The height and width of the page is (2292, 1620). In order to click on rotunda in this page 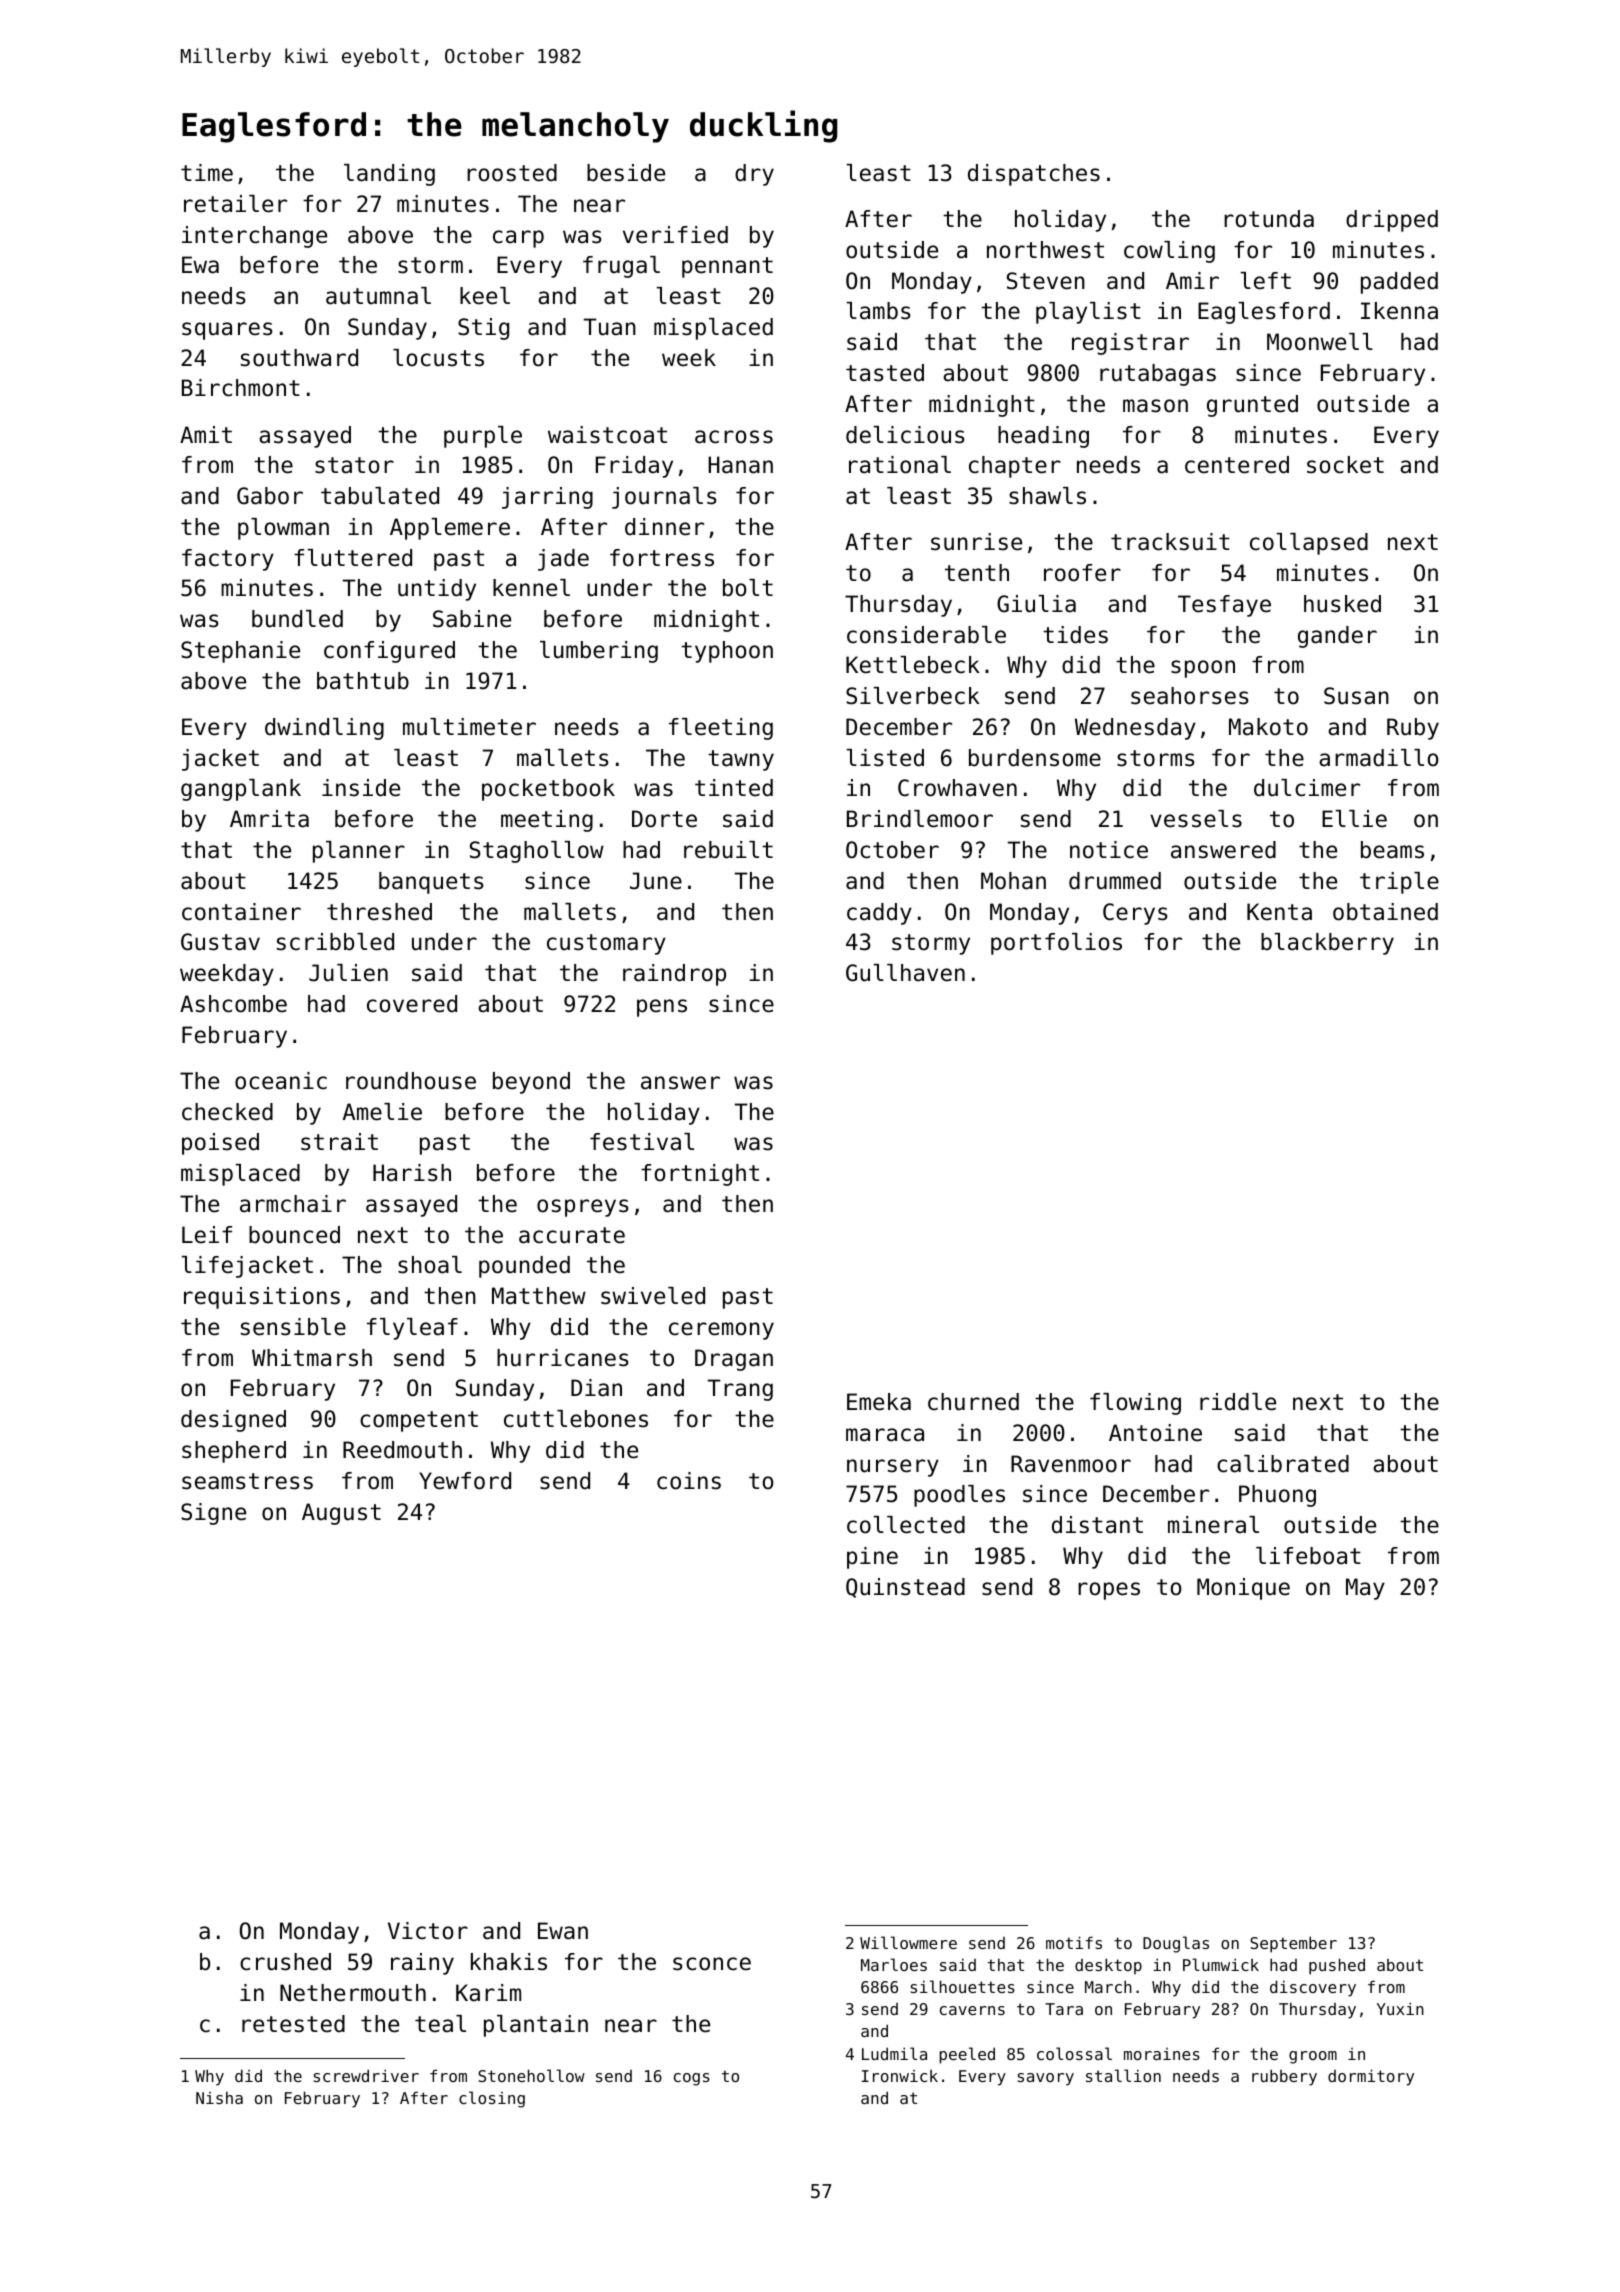, I will do `click(1269, 219)`.
